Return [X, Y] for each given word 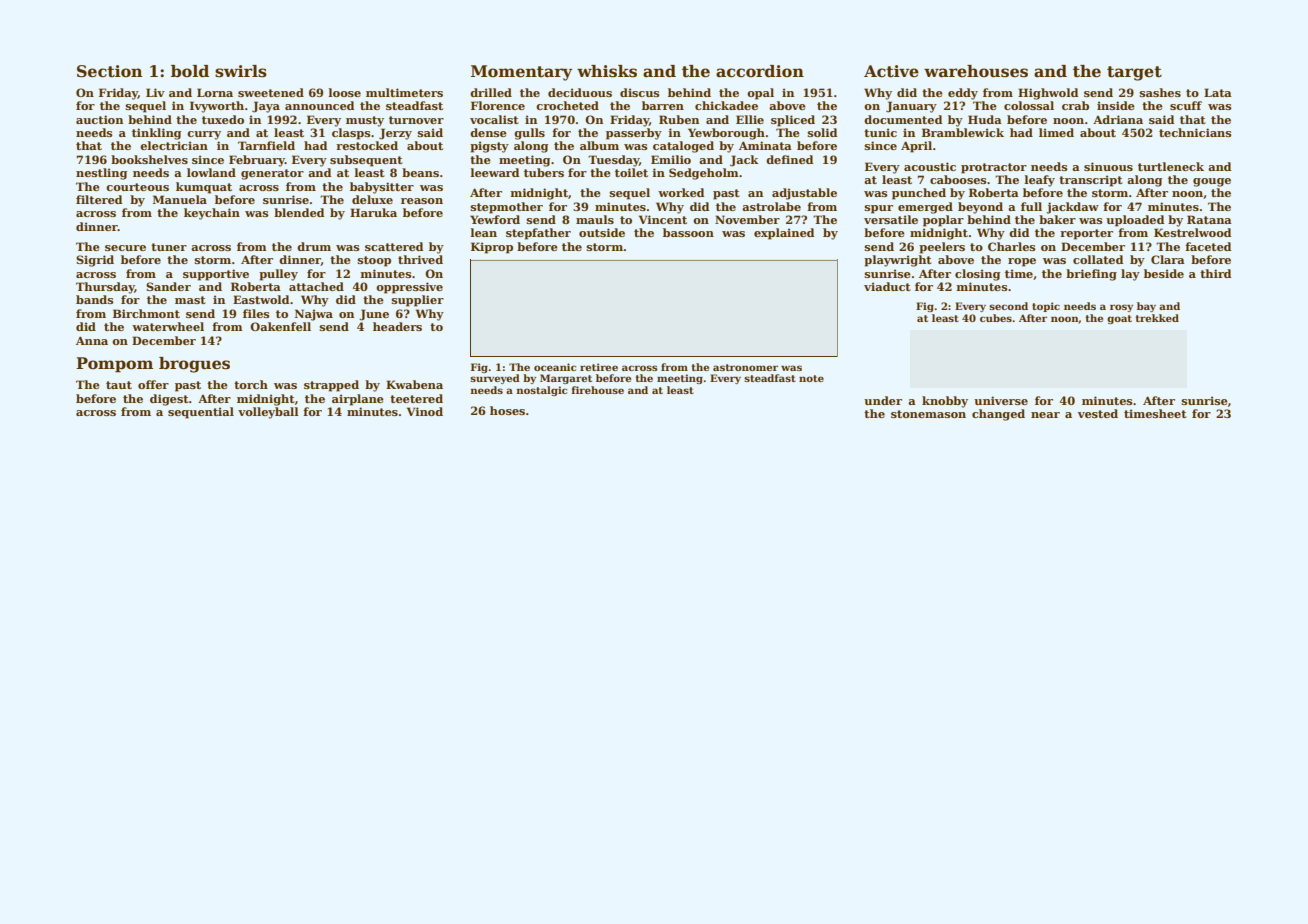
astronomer [745, 367]
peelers [942, 248]
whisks [607, 71]
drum [314, 246]
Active [891, 71]
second [1008, 306]
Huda [985, 119]
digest [169, 400]
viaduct [887, 286]
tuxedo [223, 119]
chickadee [726, 105]
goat [1119, 319]
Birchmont [146, 313]
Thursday [105, 288]
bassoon [688, 232]
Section [110, 71]
